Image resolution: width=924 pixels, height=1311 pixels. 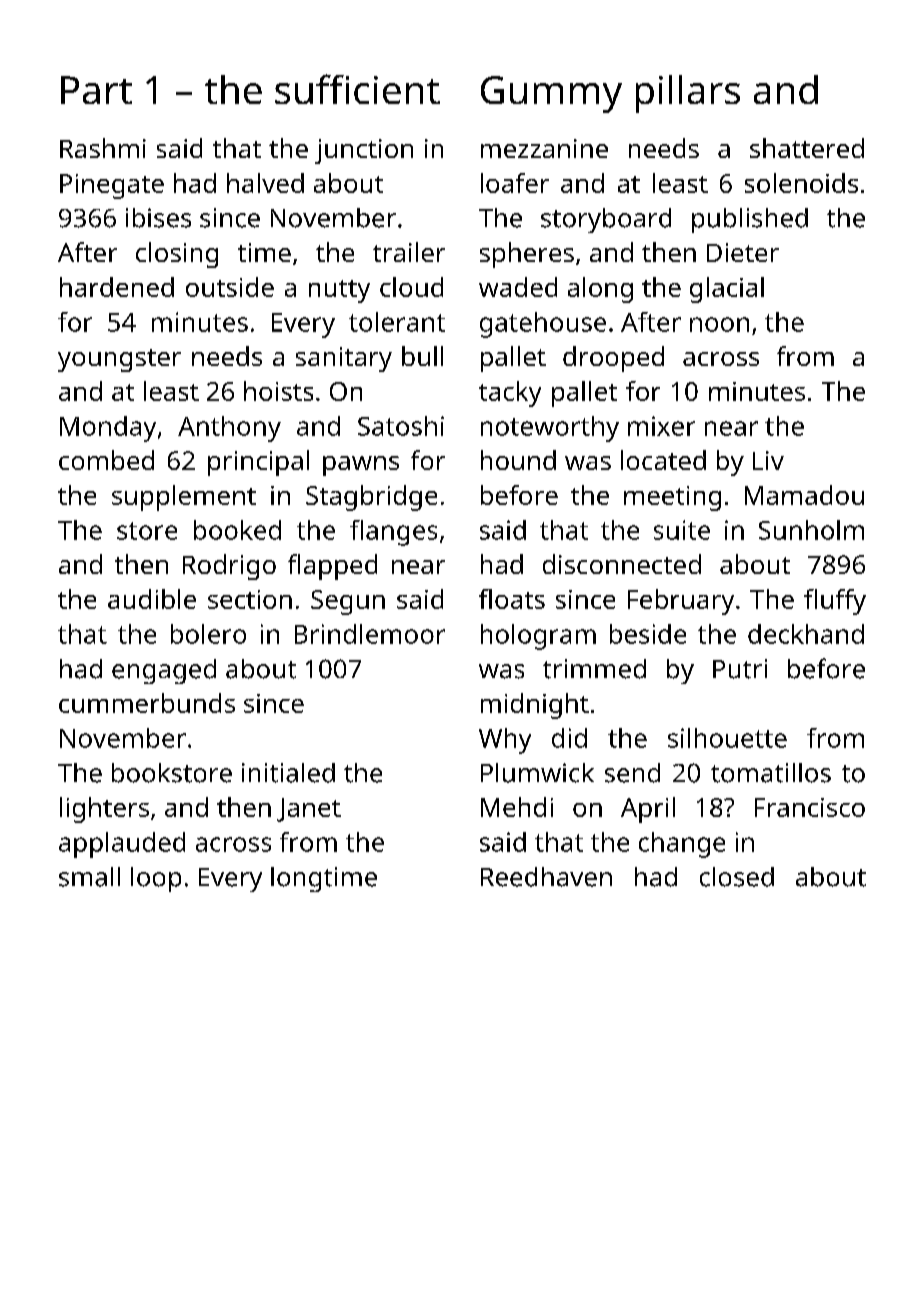 What do you see at coordinates (544, 148) in the document?
I see `mezzanine` at bounding box center [544, 148].
